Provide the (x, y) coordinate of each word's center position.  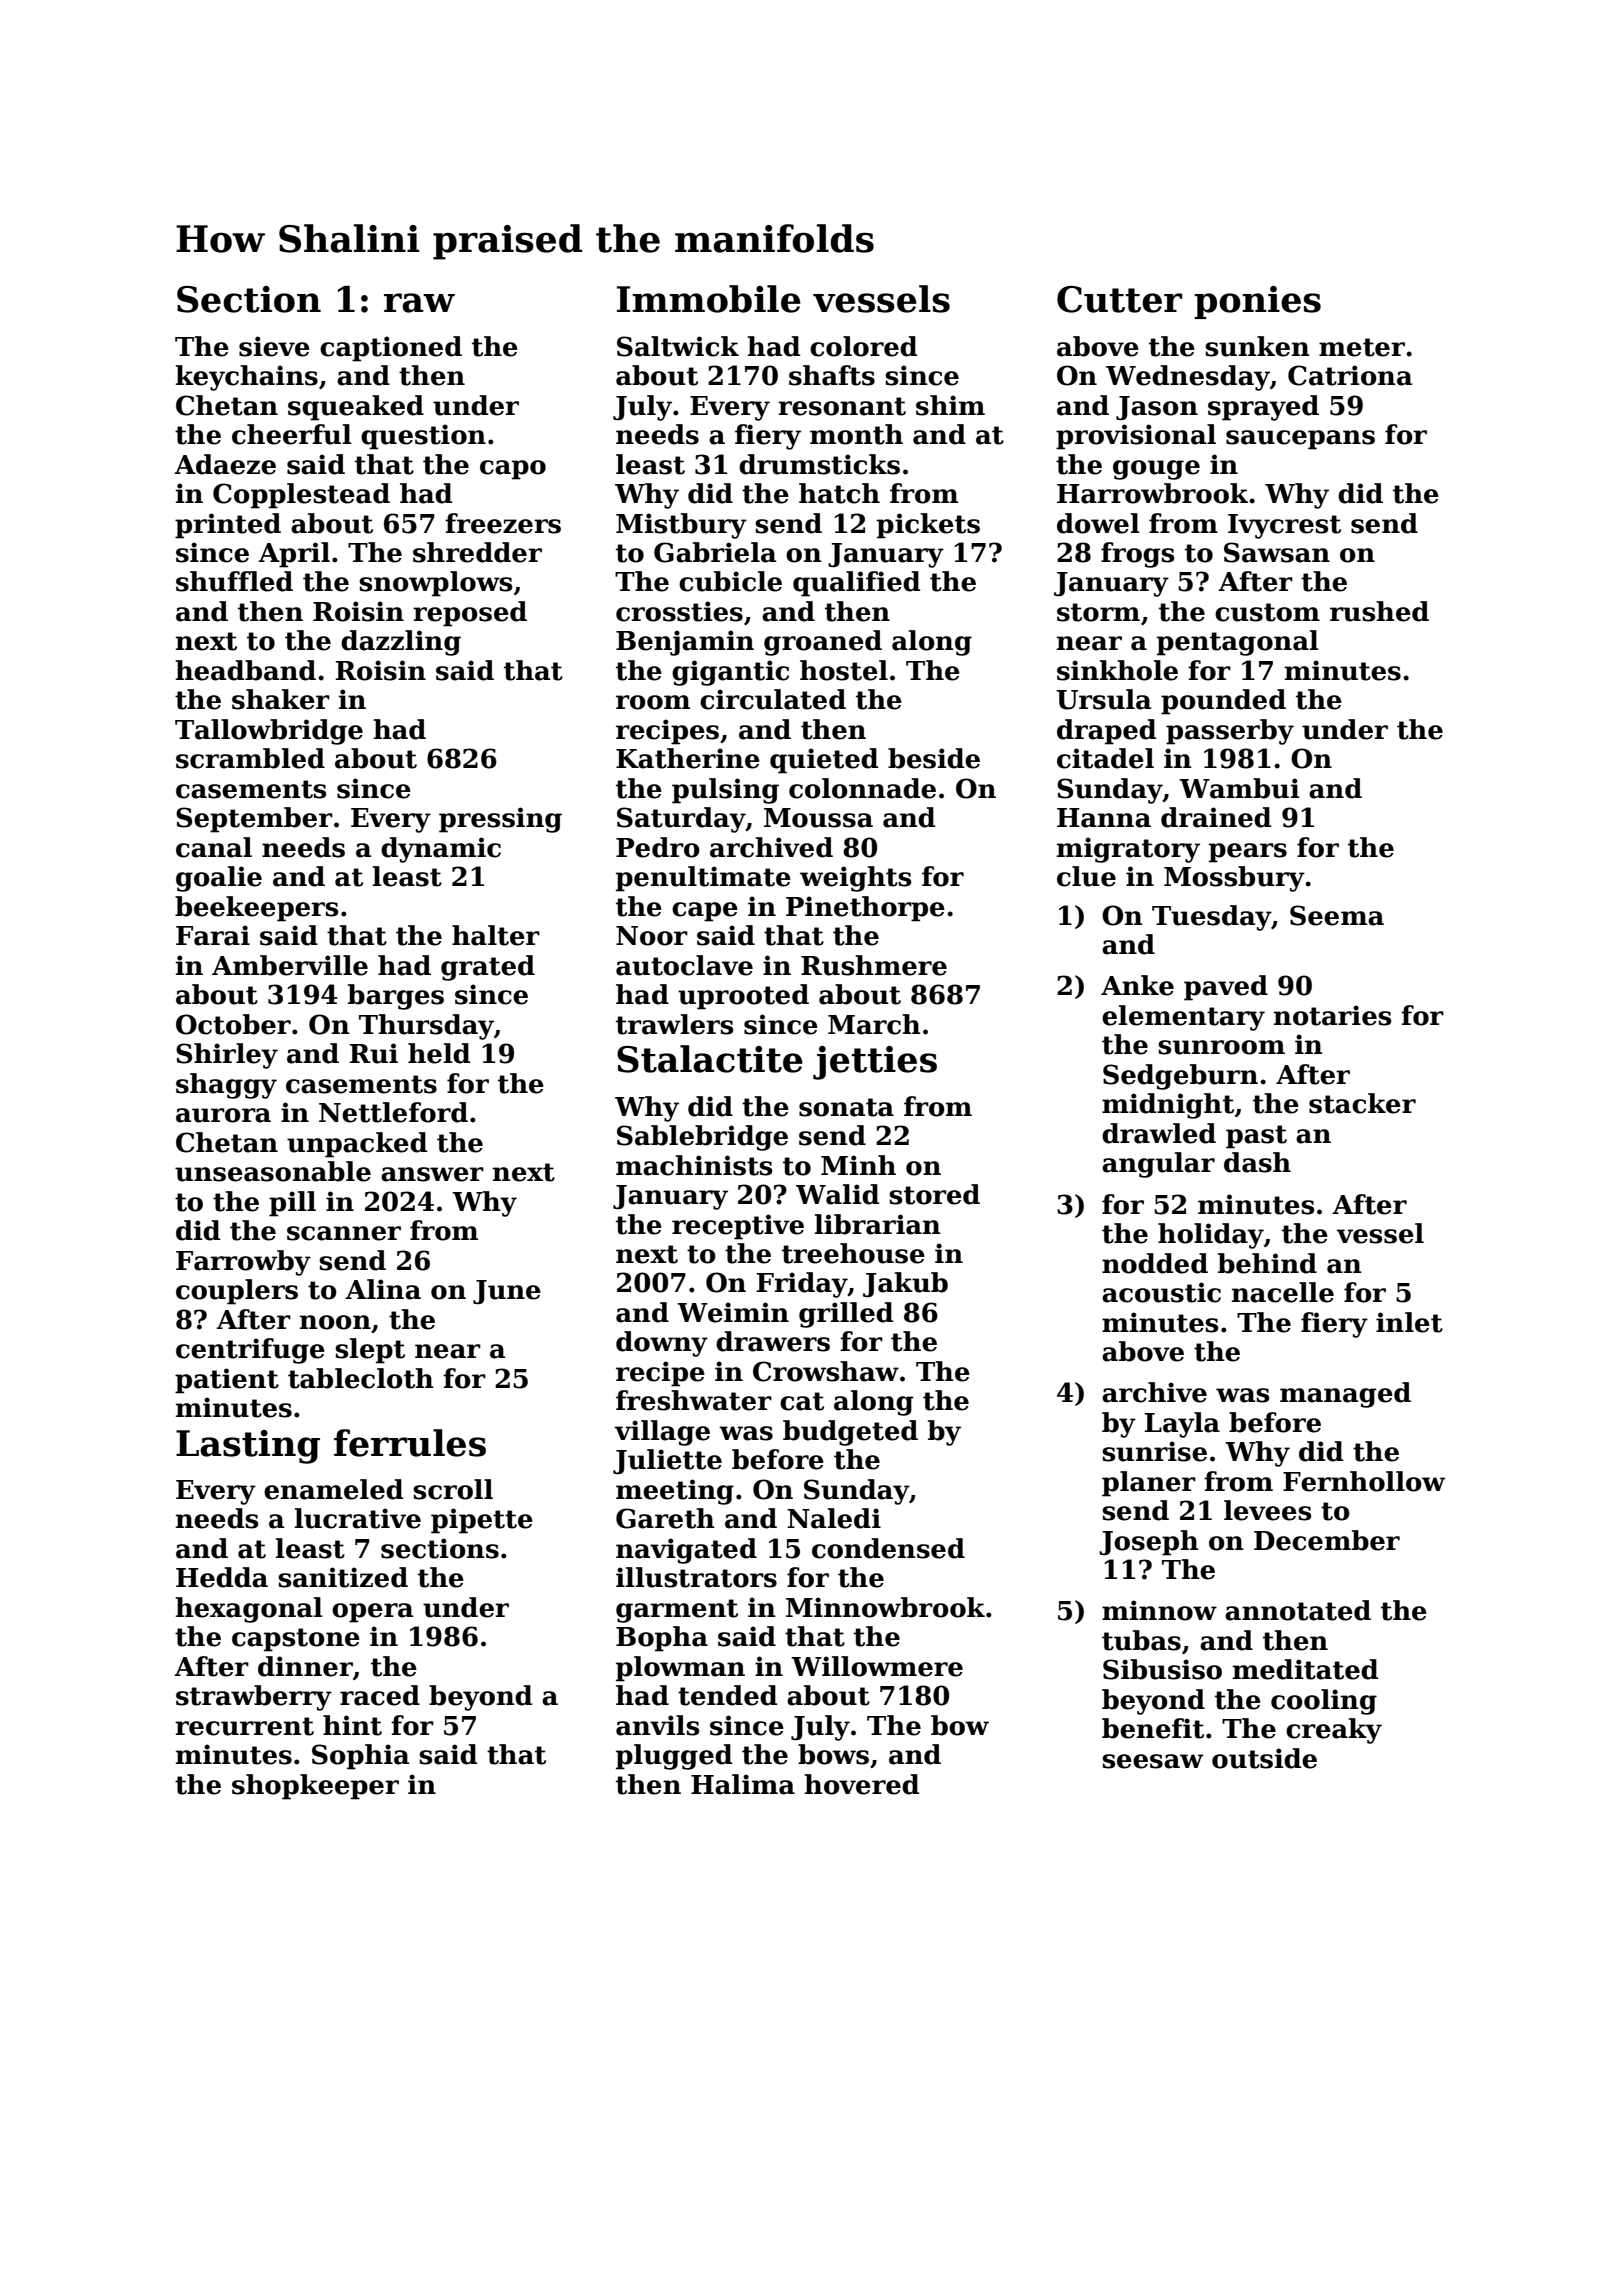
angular (1158, 1165)
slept (370, 1351)
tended (727, 1695)
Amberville (290, 965)
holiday (1211, 1236)
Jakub (905, 1285)
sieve (274, 346)
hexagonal (249, 1610)
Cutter (1119, 299)
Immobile (709, 299)
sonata (846, 1107)
